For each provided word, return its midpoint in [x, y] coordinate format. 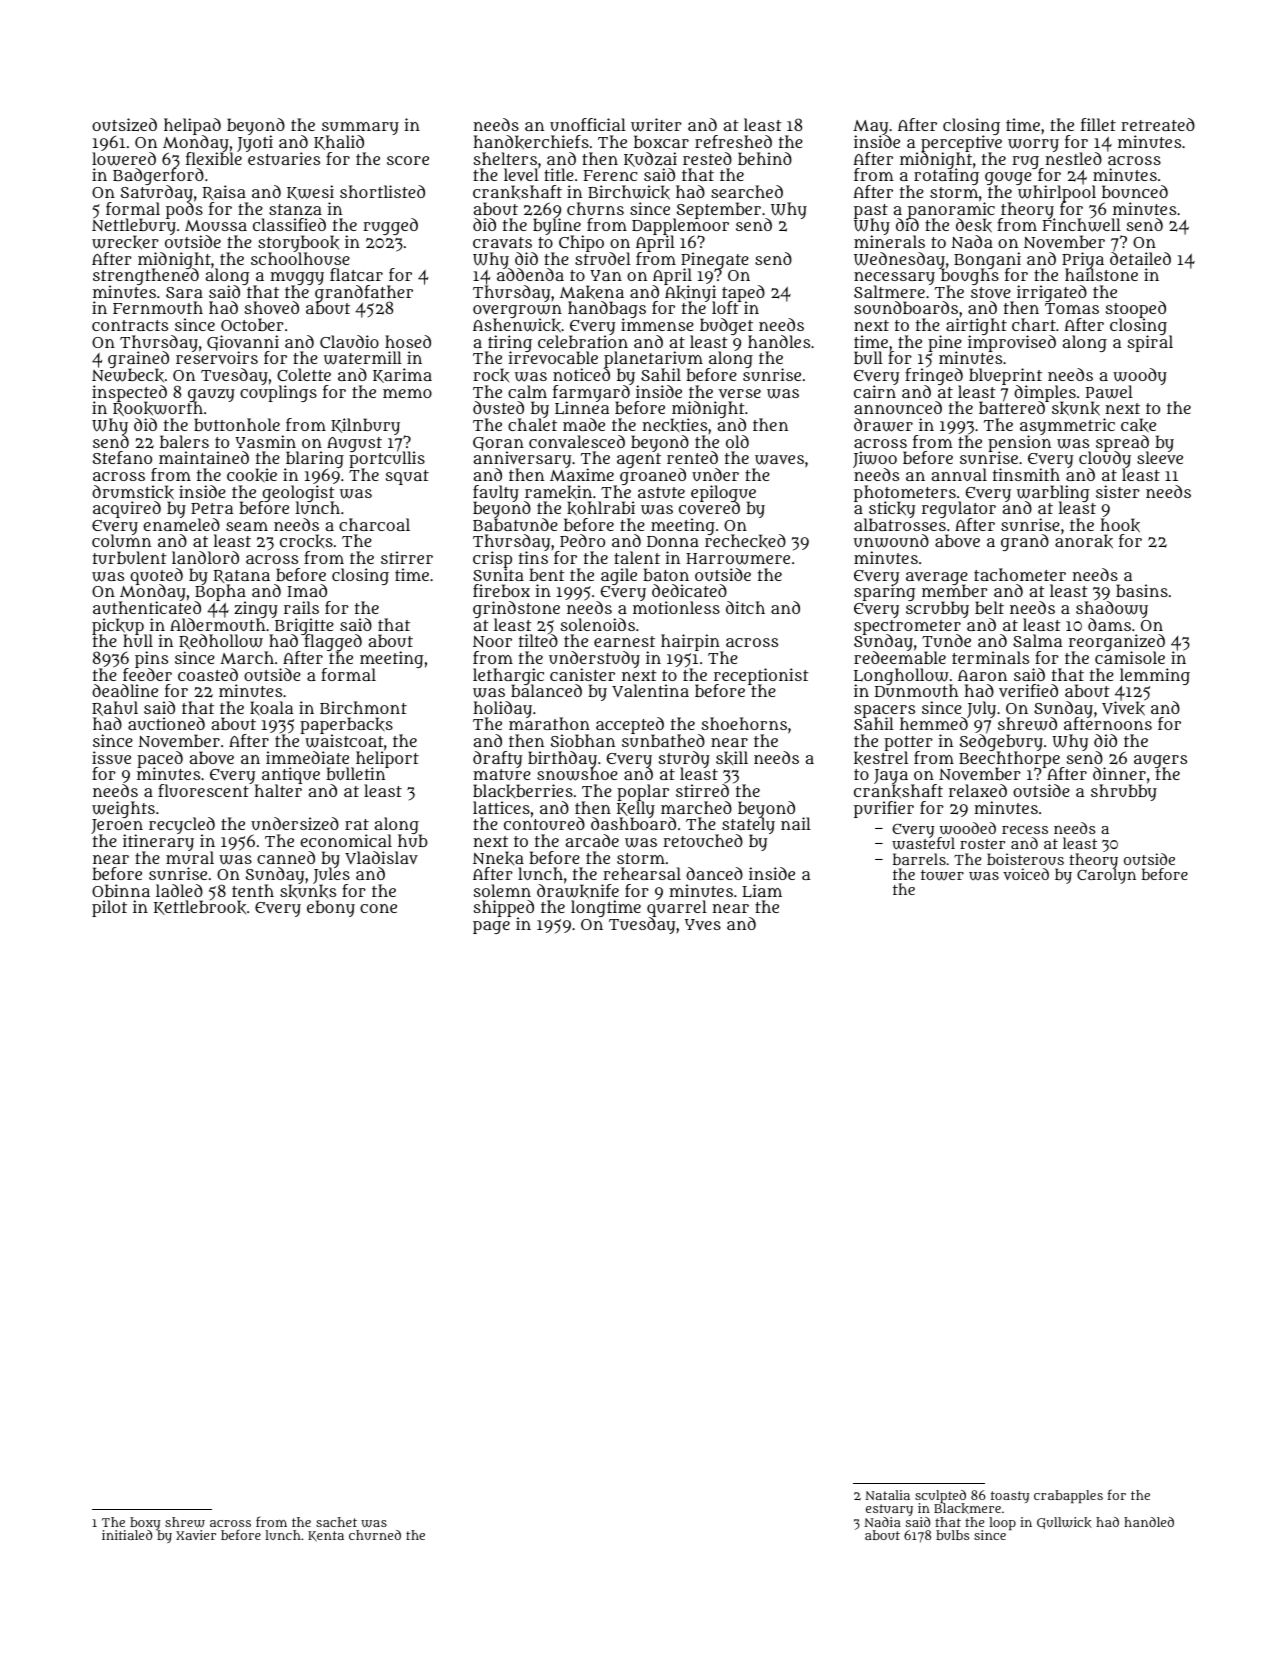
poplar [643, 793]
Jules [331, 876]
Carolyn [1106, 876]
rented [692, 457]
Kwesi [310, 192]
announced [898, 407]
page [491, 927]
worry [1033, 145]
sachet [336, 1522]
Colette [304, 374]
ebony [331, 908]
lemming [1155, 676]
